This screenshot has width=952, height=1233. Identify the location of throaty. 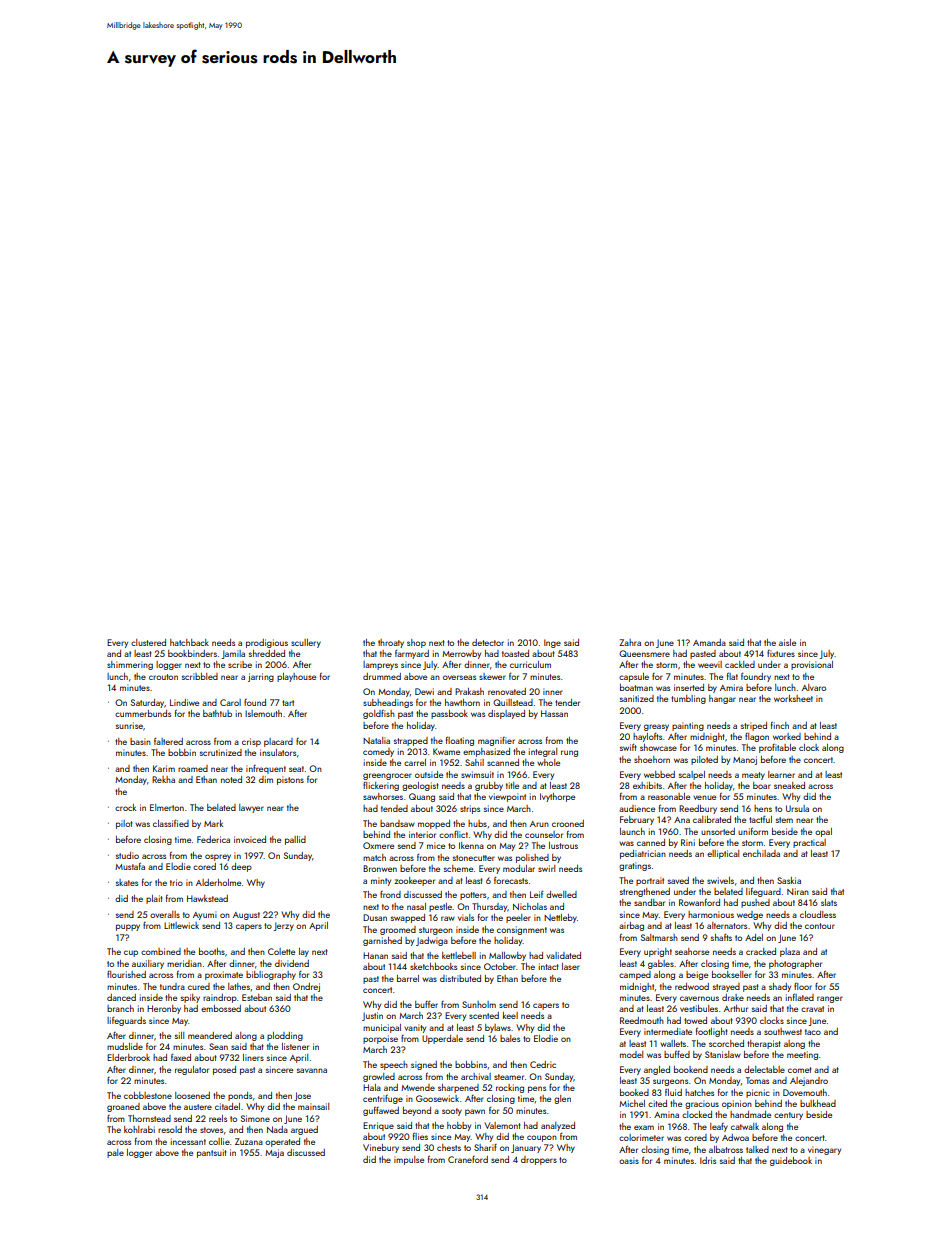
(391, 643).
